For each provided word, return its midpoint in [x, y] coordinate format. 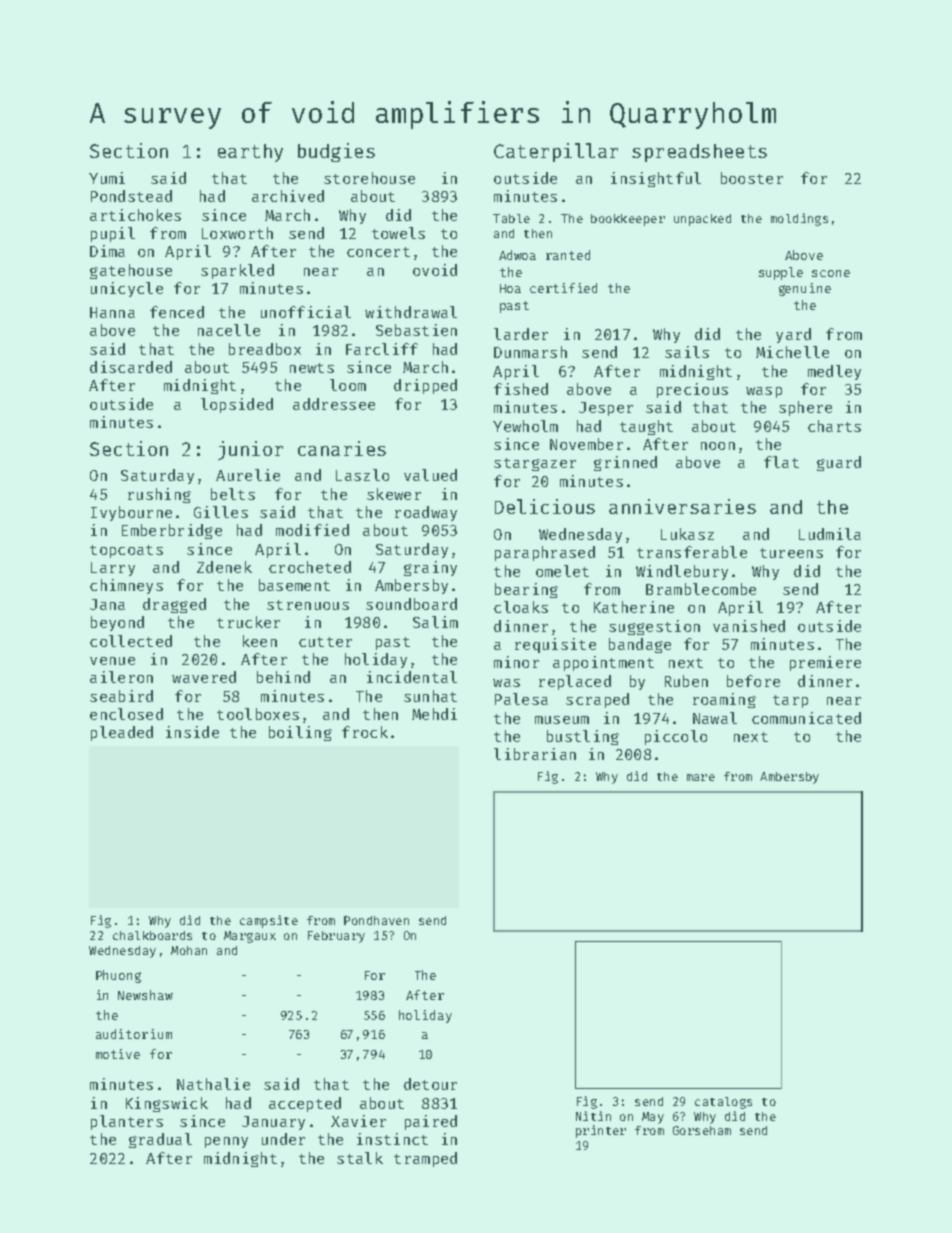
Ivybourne [131, 513]
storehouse [369, 178]
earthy [250, 153]
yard [793, 335]
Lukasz [687, 534]
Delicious [545, 506]
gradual [160, 1140]
